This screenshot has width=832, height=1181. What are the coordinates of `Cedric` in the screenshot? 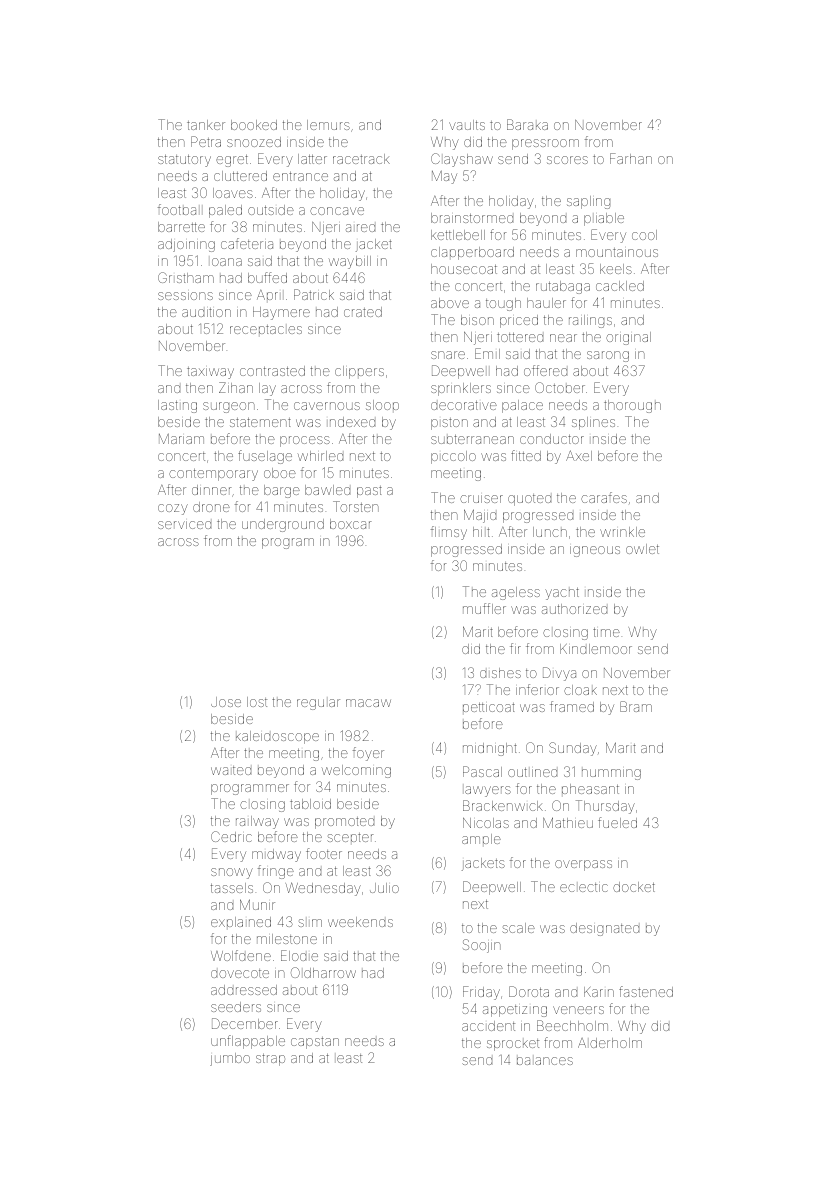 It's located at (231, 836).
